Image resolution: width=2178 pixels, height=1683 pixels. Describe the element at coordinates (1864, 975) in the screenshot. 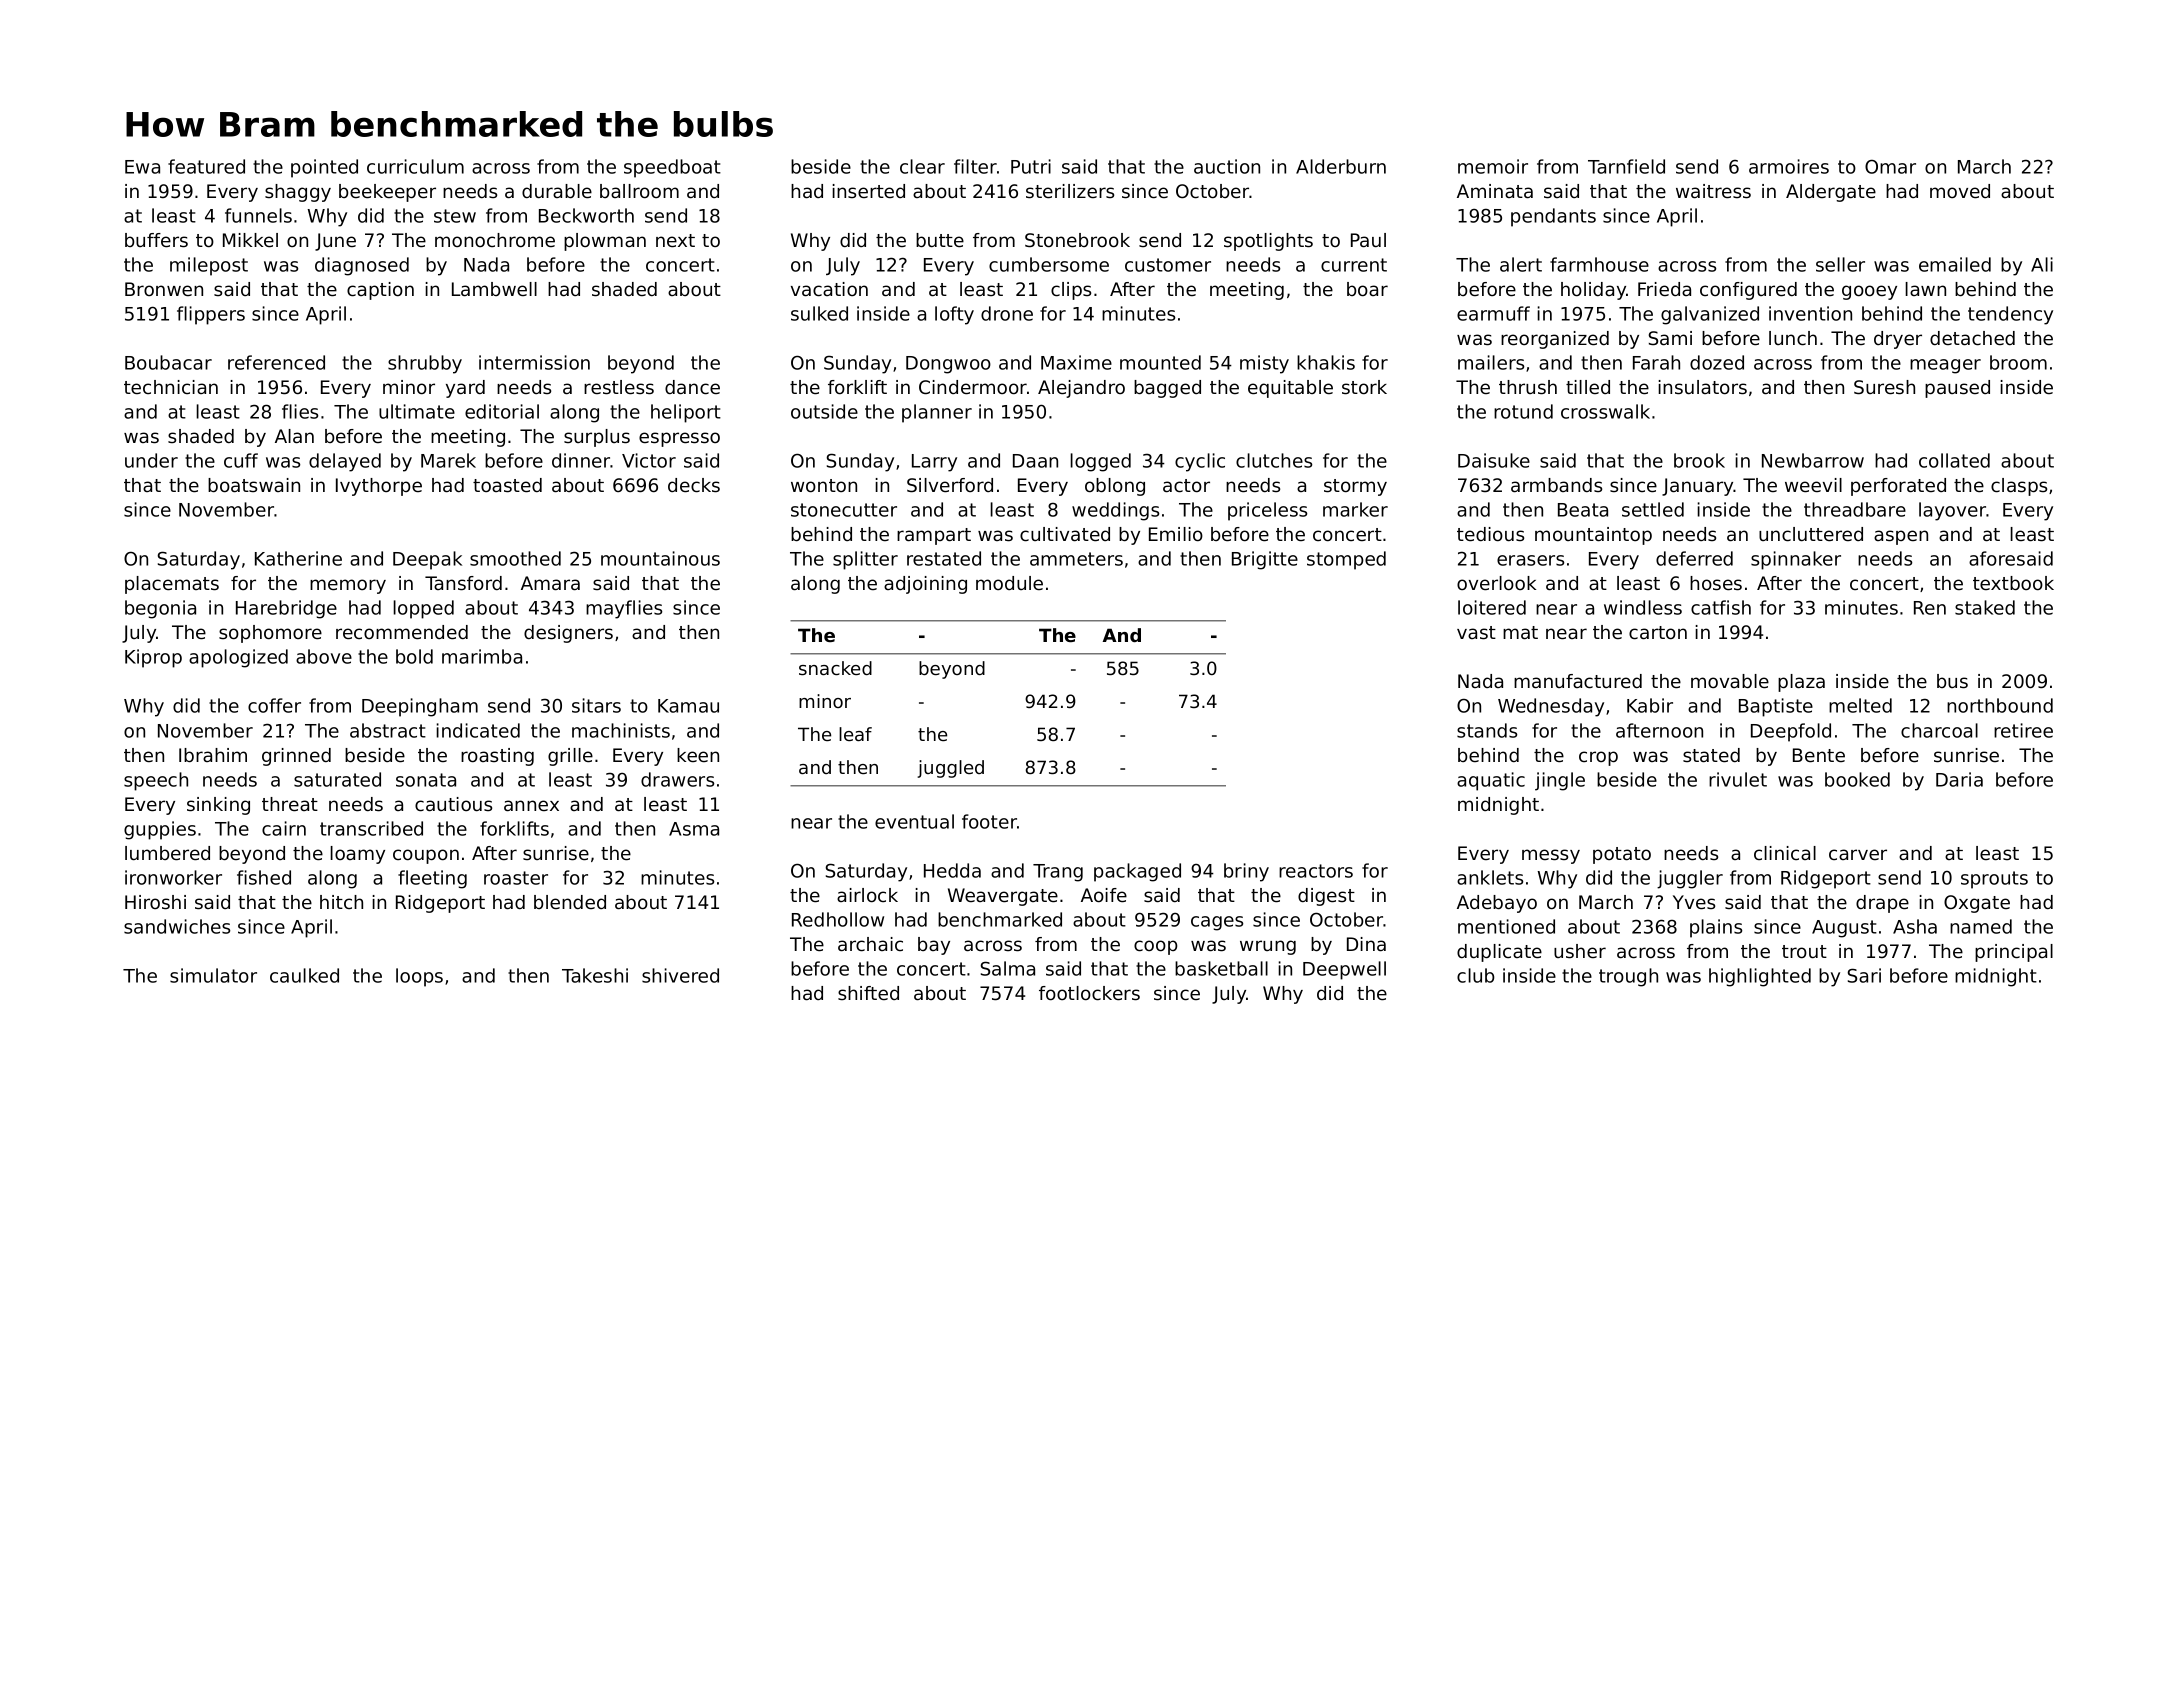

I see `Sari` at that location.
